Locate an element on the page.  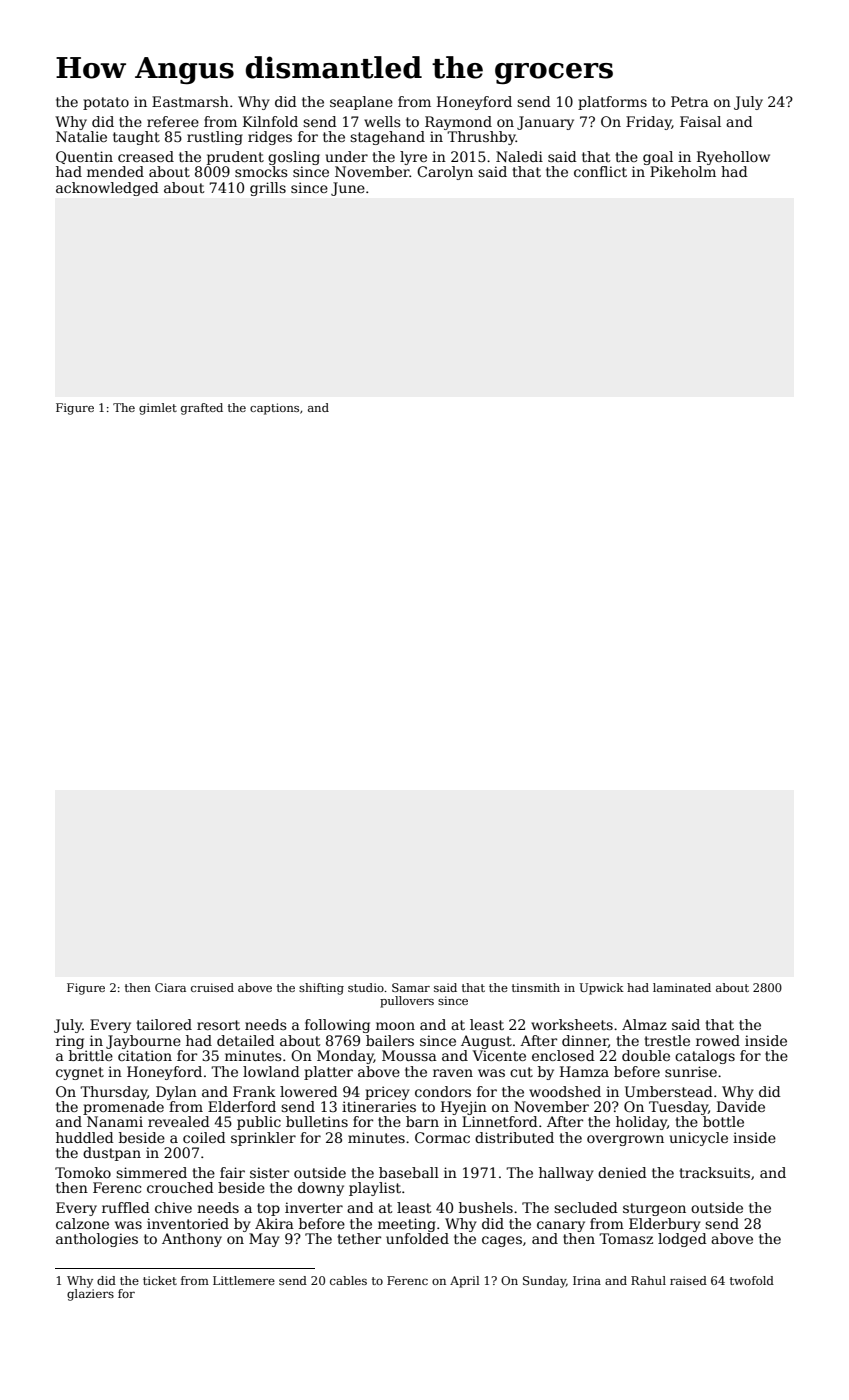
laminated is located at coordinates (682, 987).
